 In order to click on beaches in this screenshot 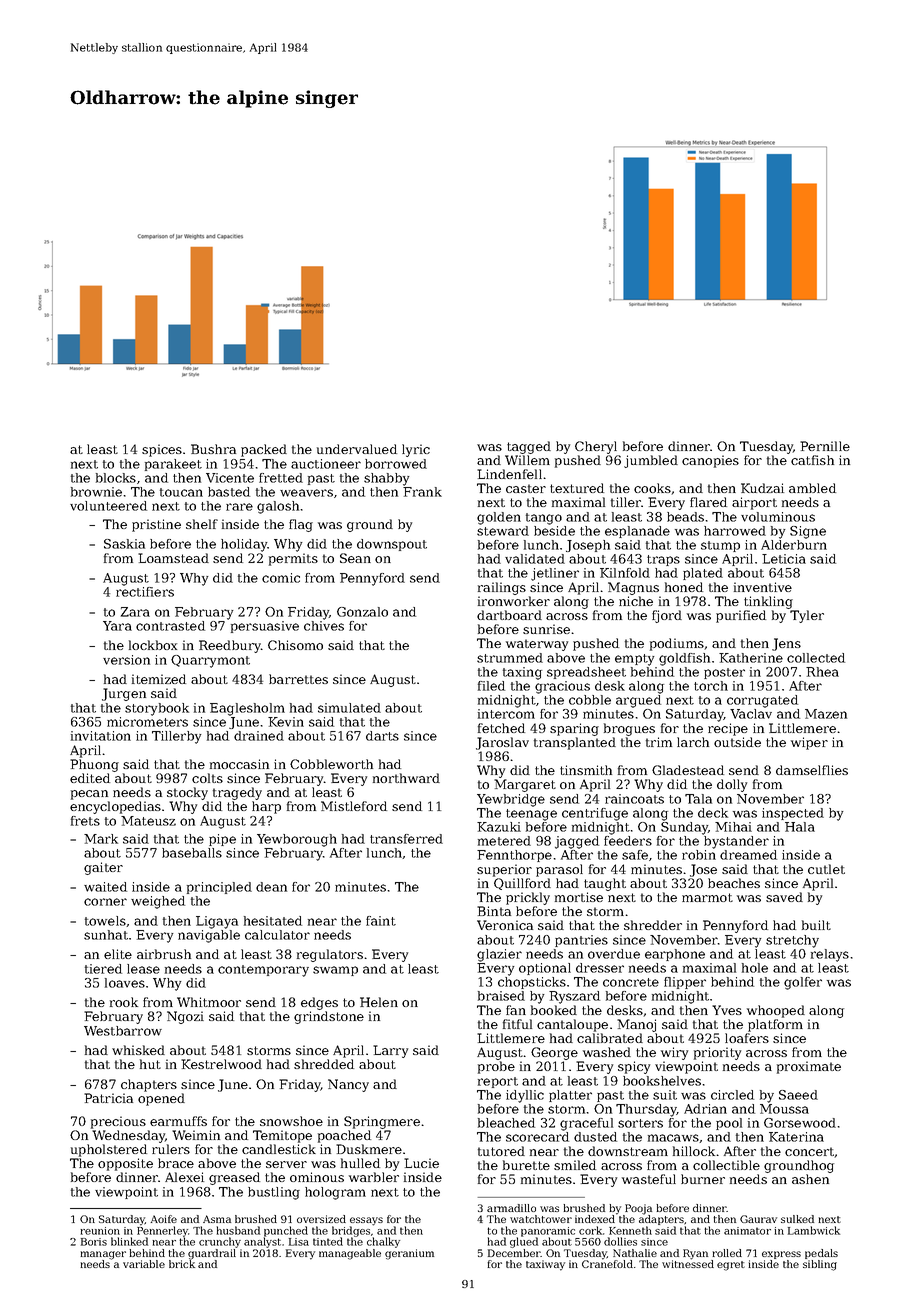, I will do `click(734, 883)`.
